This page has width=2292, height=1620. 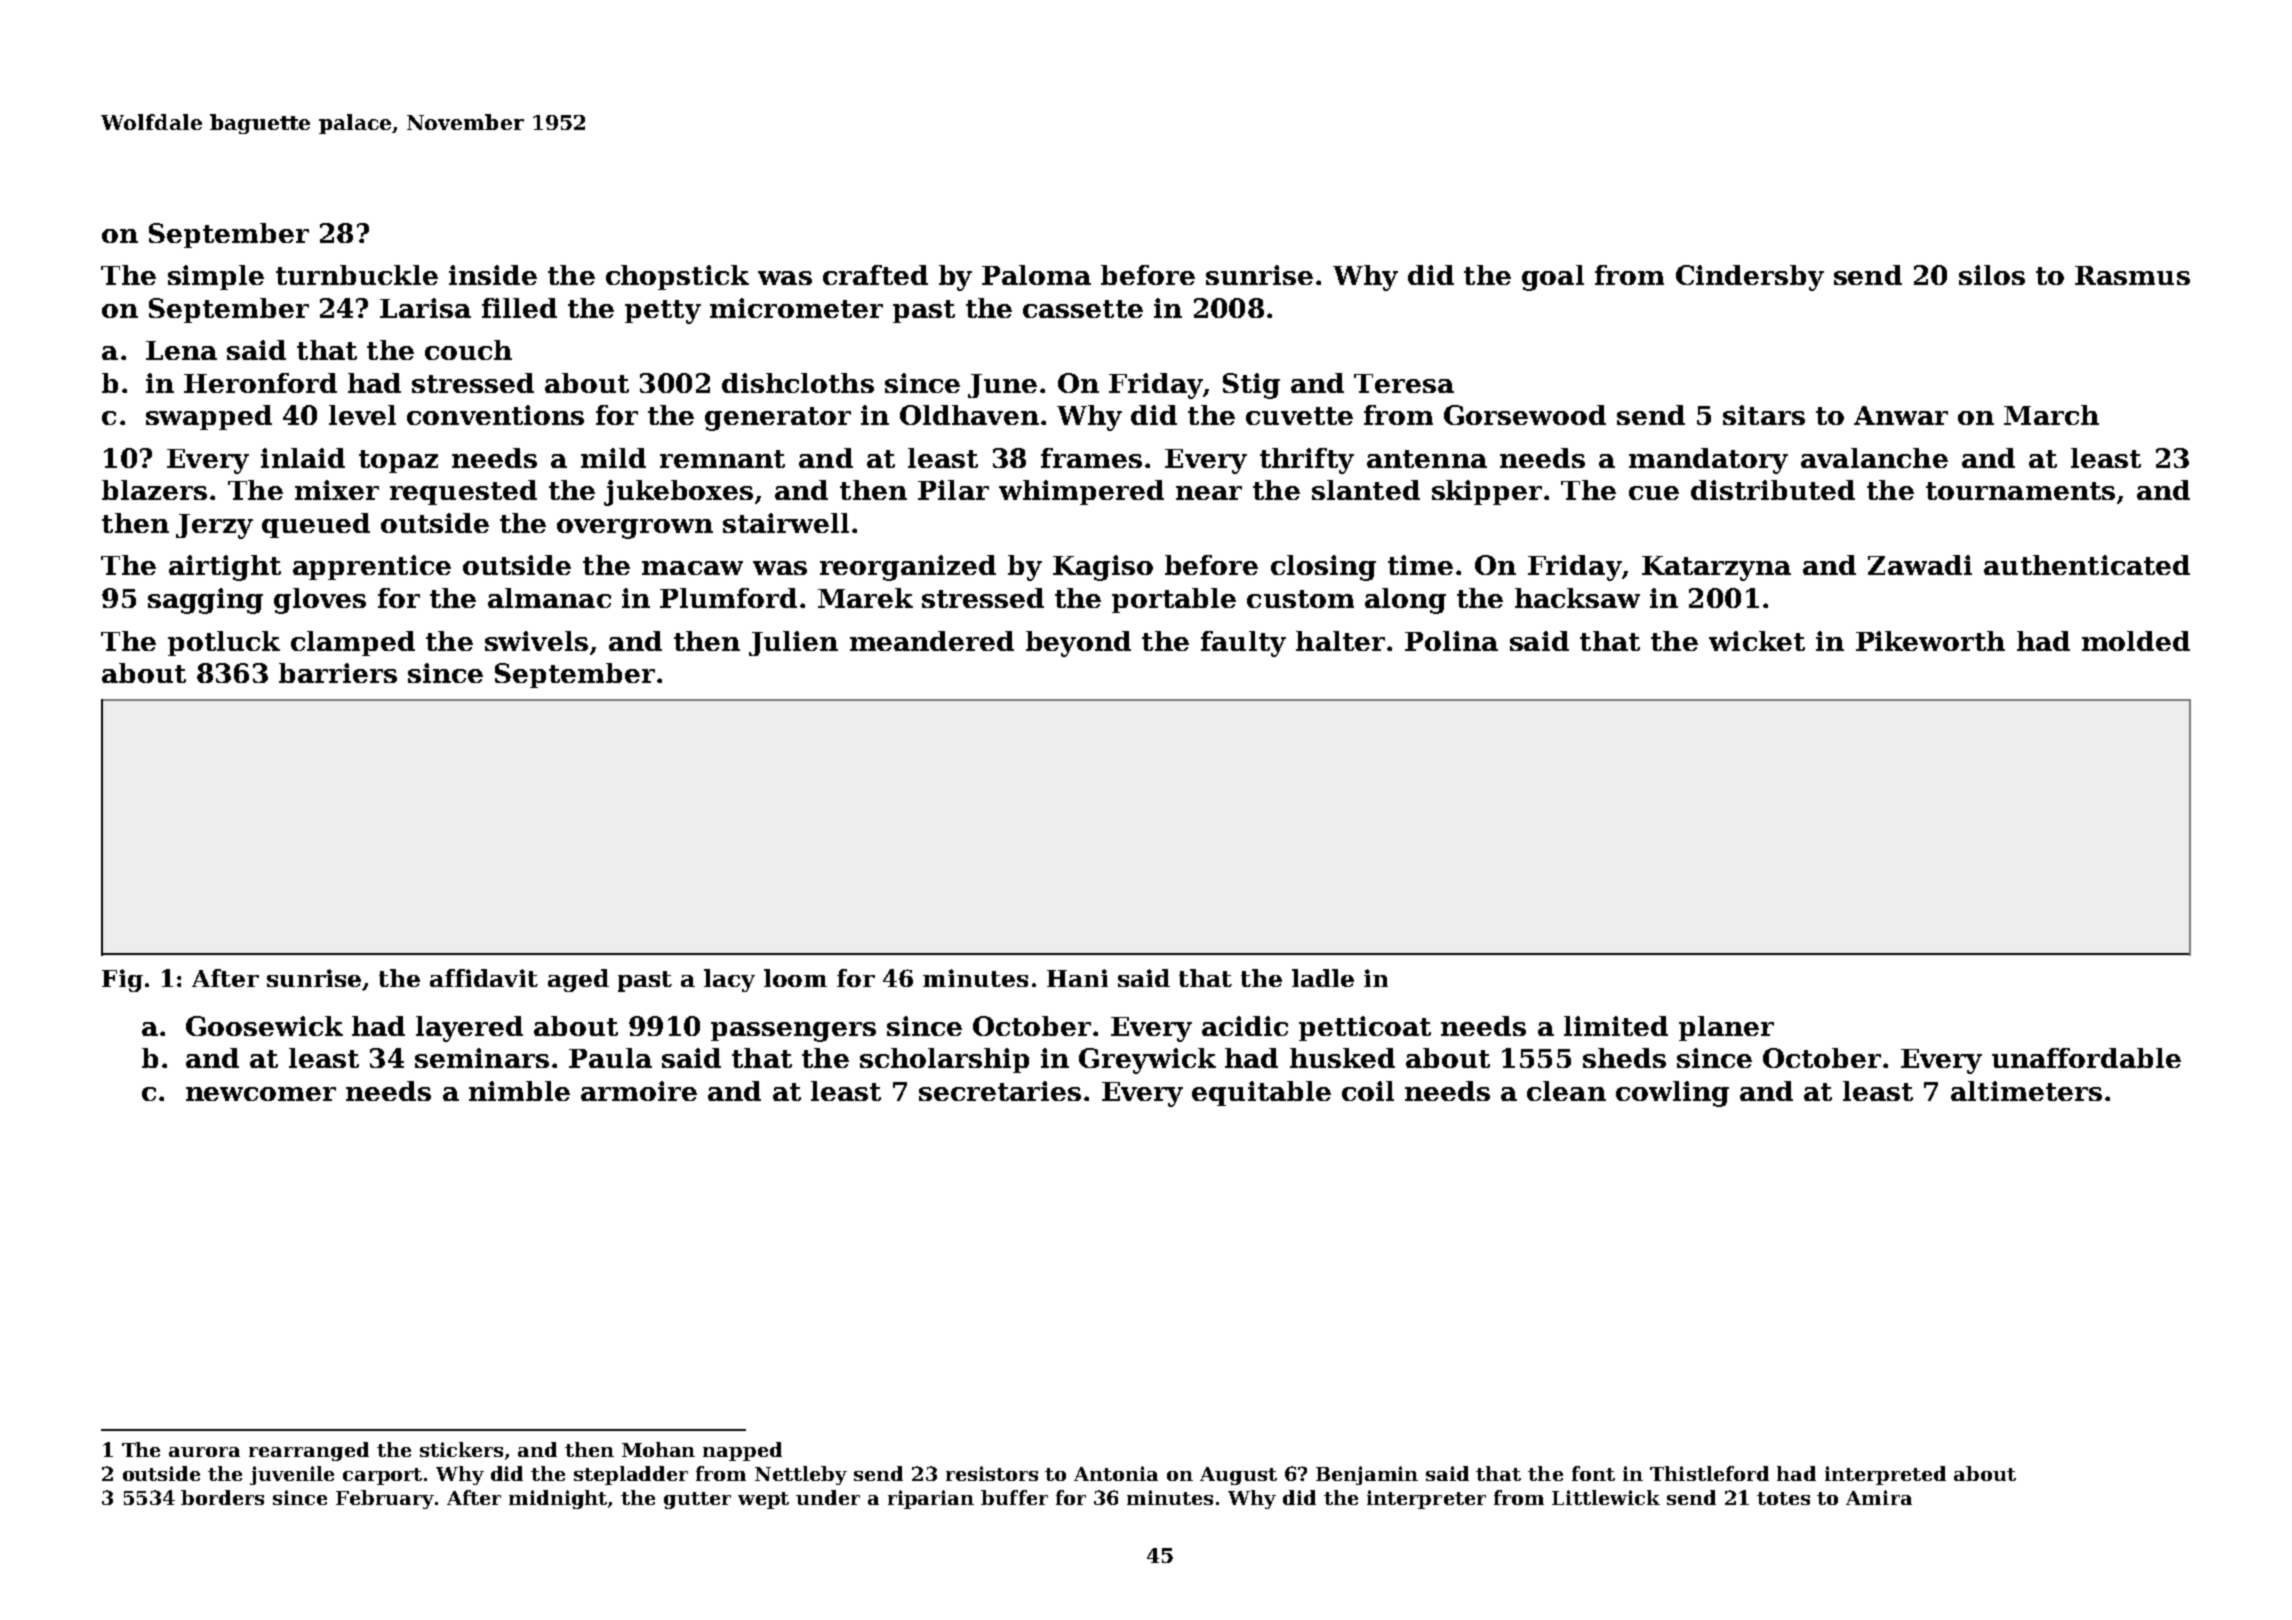 I want to click on unaffordable, so click(x=2086, y=1058).
